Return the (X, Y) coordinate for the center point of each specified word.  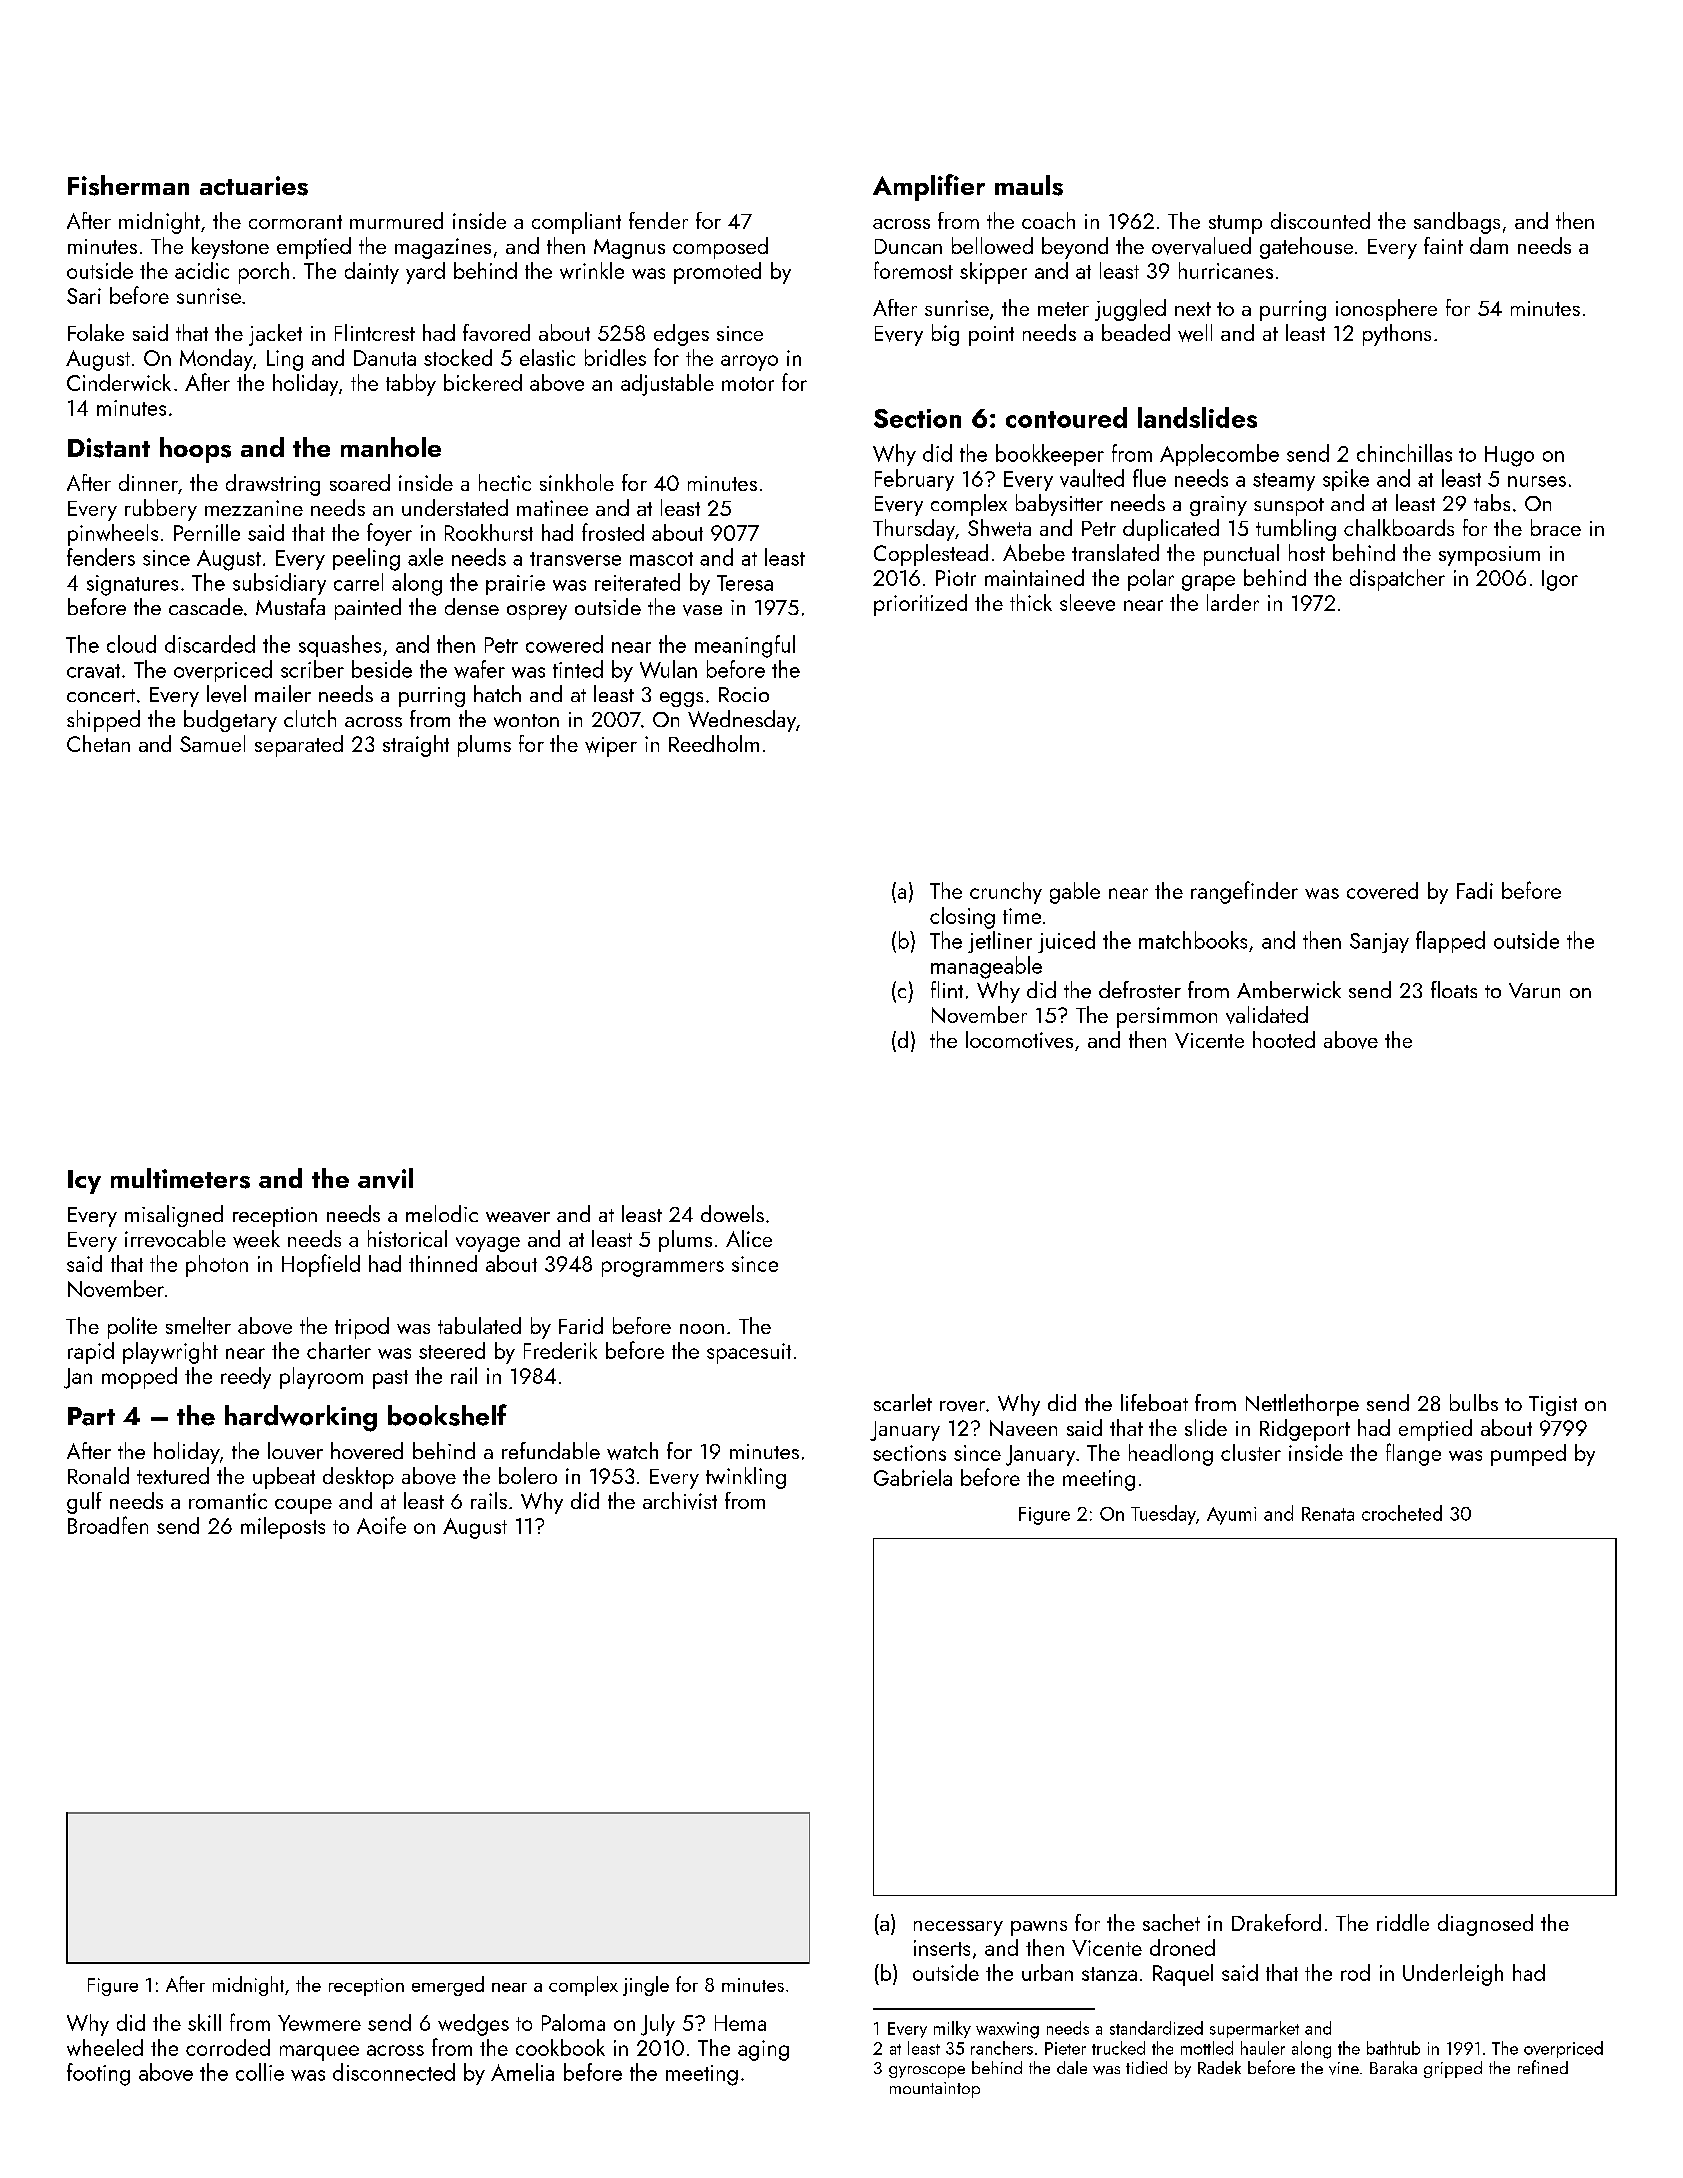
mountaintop (935, 2090)
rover (962, 1406)
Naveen (1023, 1428)
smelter (198, 1325)
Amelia (522, 2072)
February (914, 480)
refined (1543, 2067)
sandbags (1457, 223)
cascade (206, 606)
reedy (246, 1378)
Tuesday (1163, 1515)
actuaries (254, 186)
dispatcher (1397, 580)
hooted (1284, 1039)
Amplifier (929, 187)
